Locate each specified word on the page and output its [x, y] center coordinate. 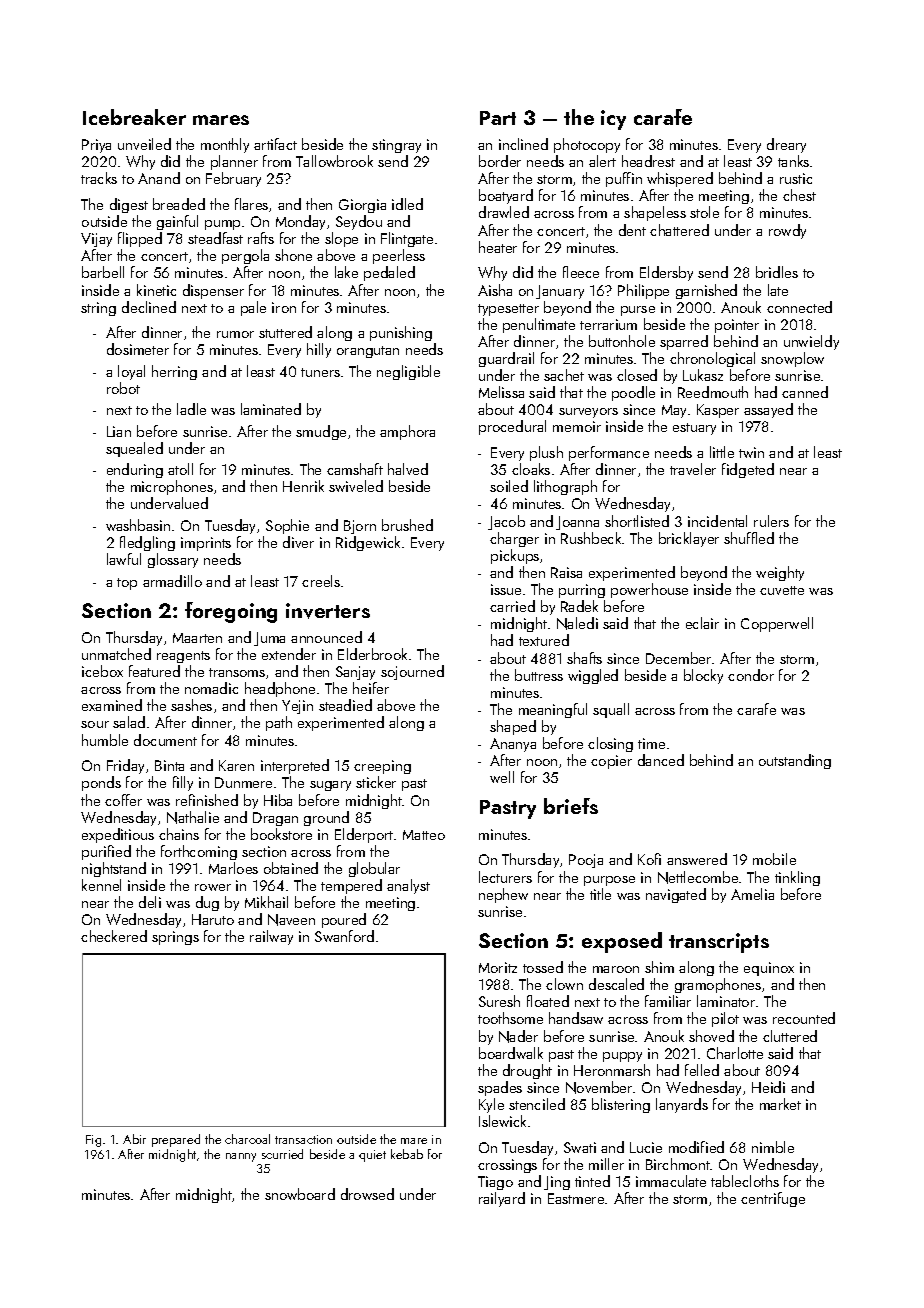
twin [751, 452]
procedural [512, 427]
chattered [679, 230]
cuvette [782, 590]
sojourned [412, 672]
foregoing [231, 612]
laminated [271, 409]
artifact [275, 144]
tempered [351, 886]
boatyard [506, 196]
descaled [616, 984]
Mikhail [266, 902]
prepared [176, 1140]
